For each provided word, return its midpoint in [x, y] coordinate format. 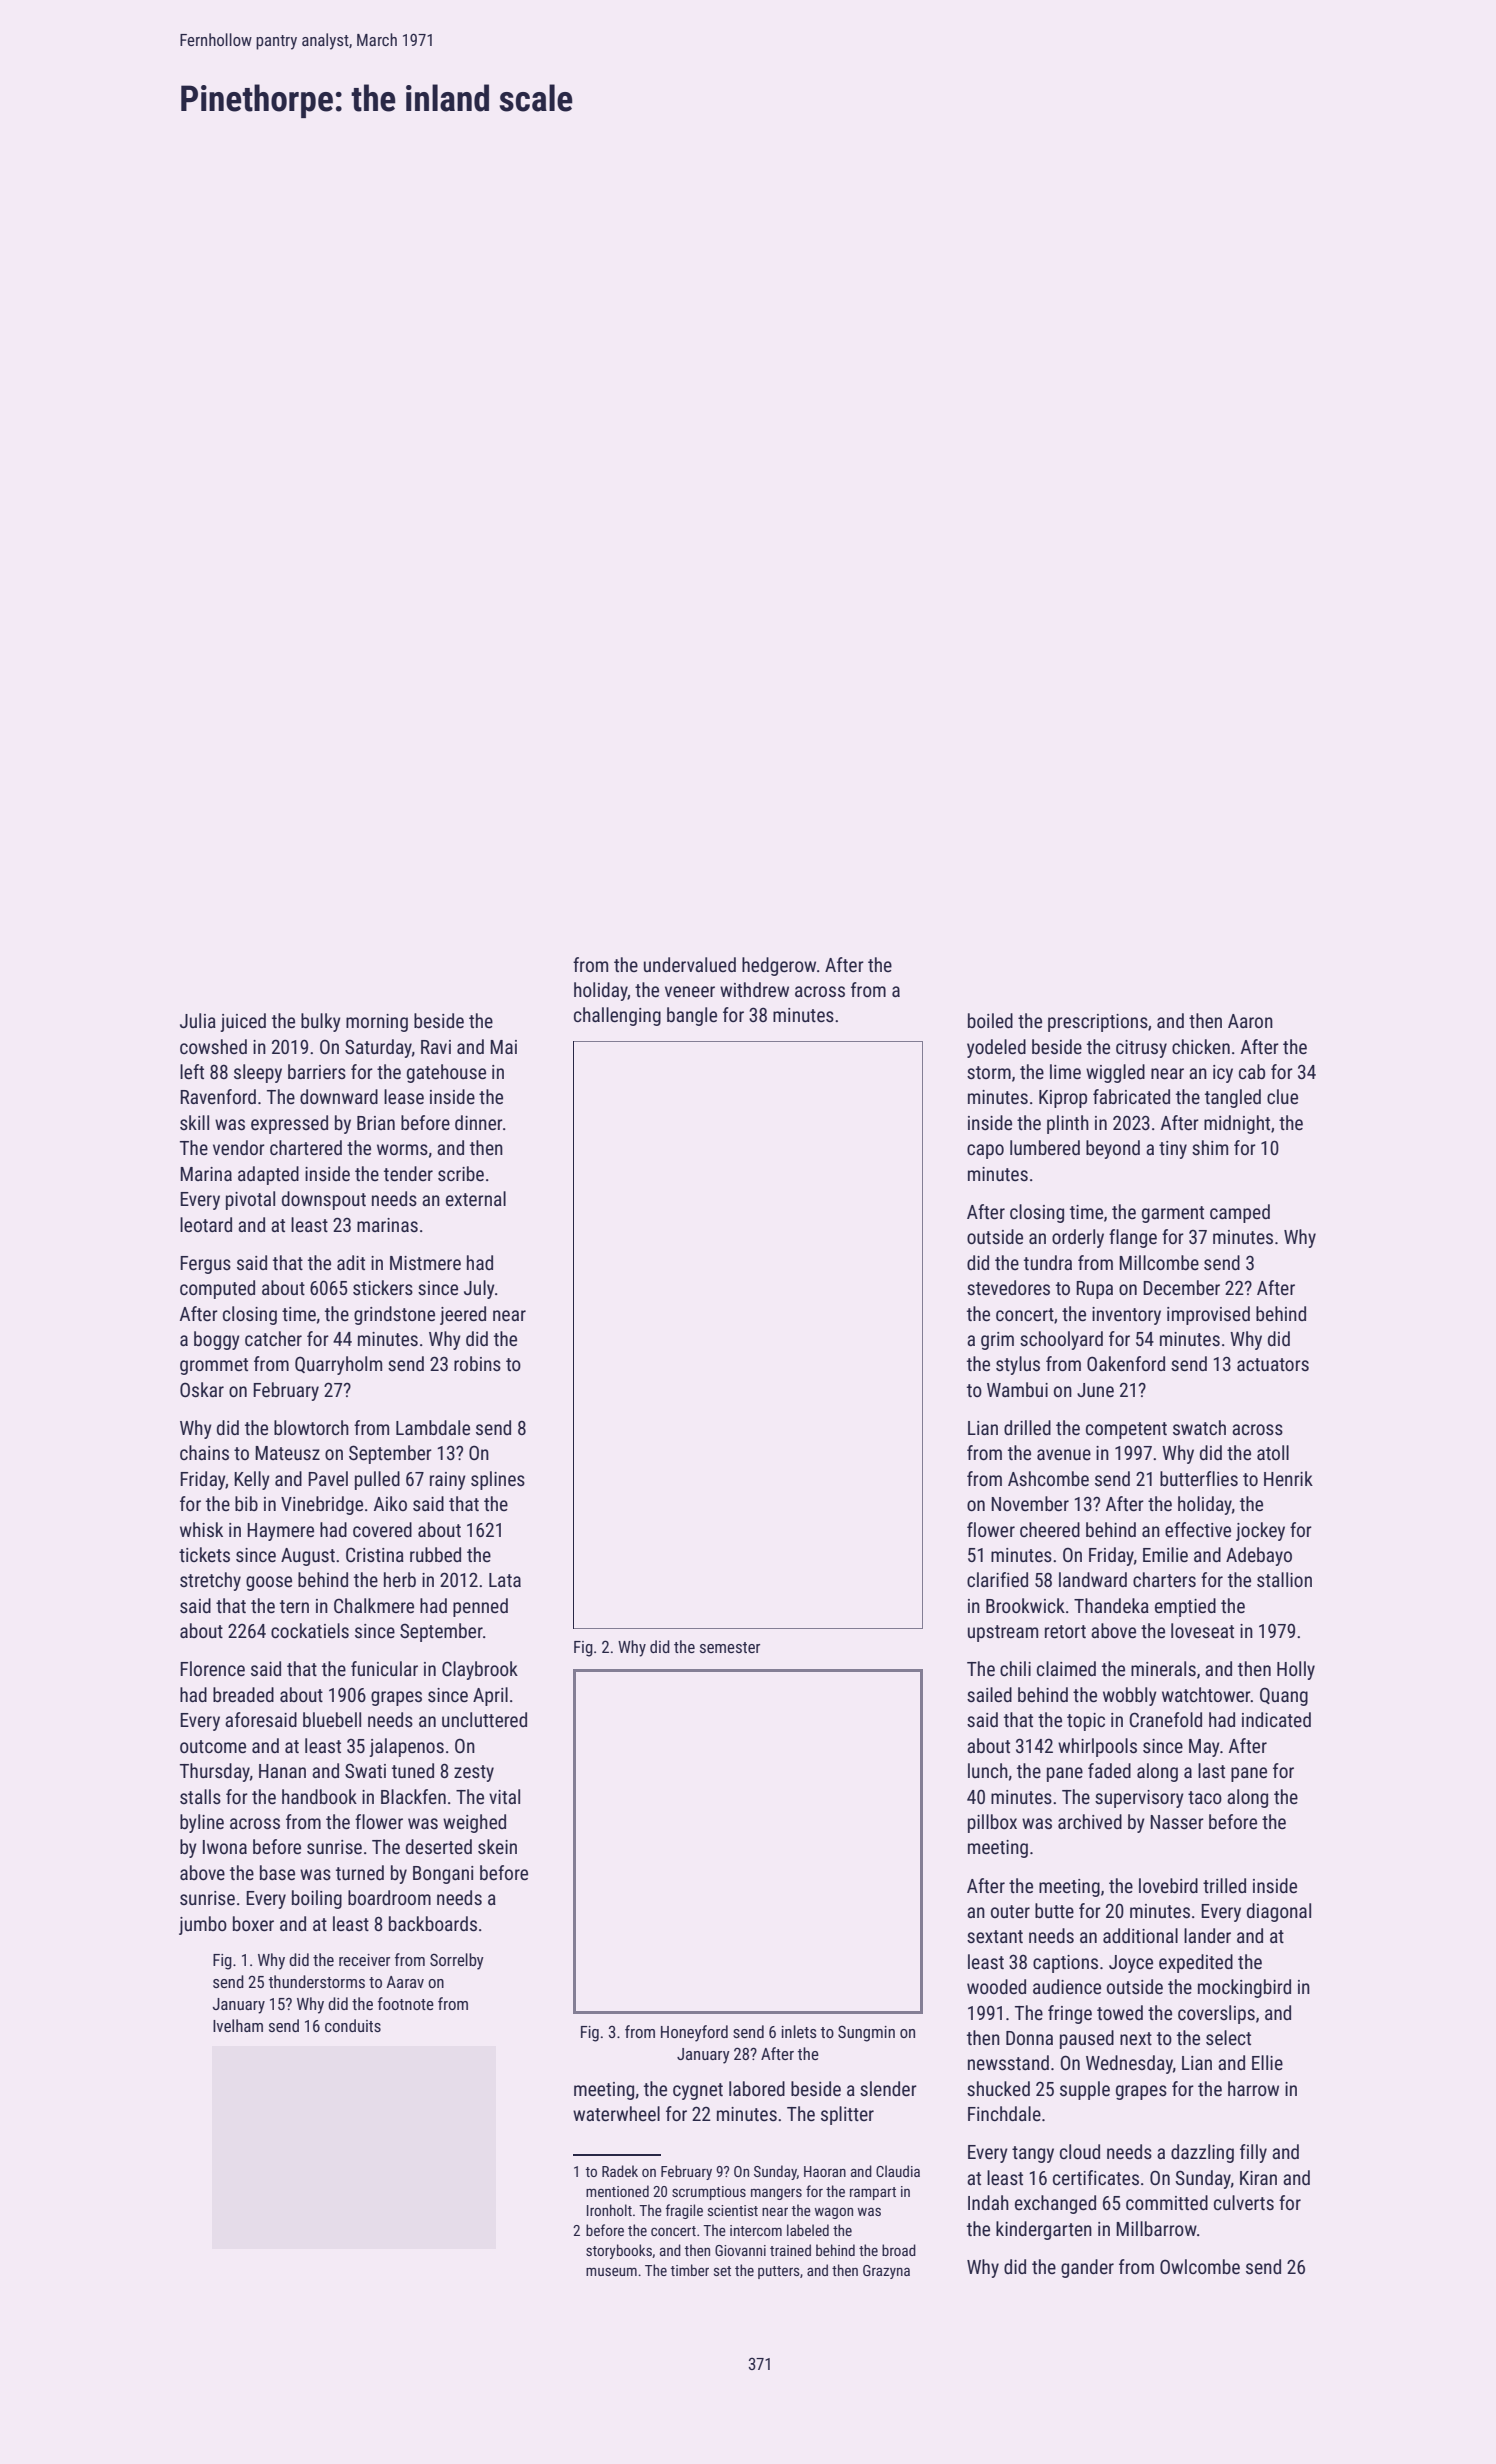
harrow [1253, 2088]
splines [498, 1480]
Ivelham [238, 2025]
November [1030, 1503]
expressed [289, 1124]
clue [1282, 1096]
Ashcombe [1048, 1478]
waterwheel [616, 2113]
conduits [353, 2025]
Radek [620, 2171]
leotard [206, 1224]
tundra [1048, 1262]
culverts [1244, 2202]
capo [985, 1151]
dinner [479, 1122]
